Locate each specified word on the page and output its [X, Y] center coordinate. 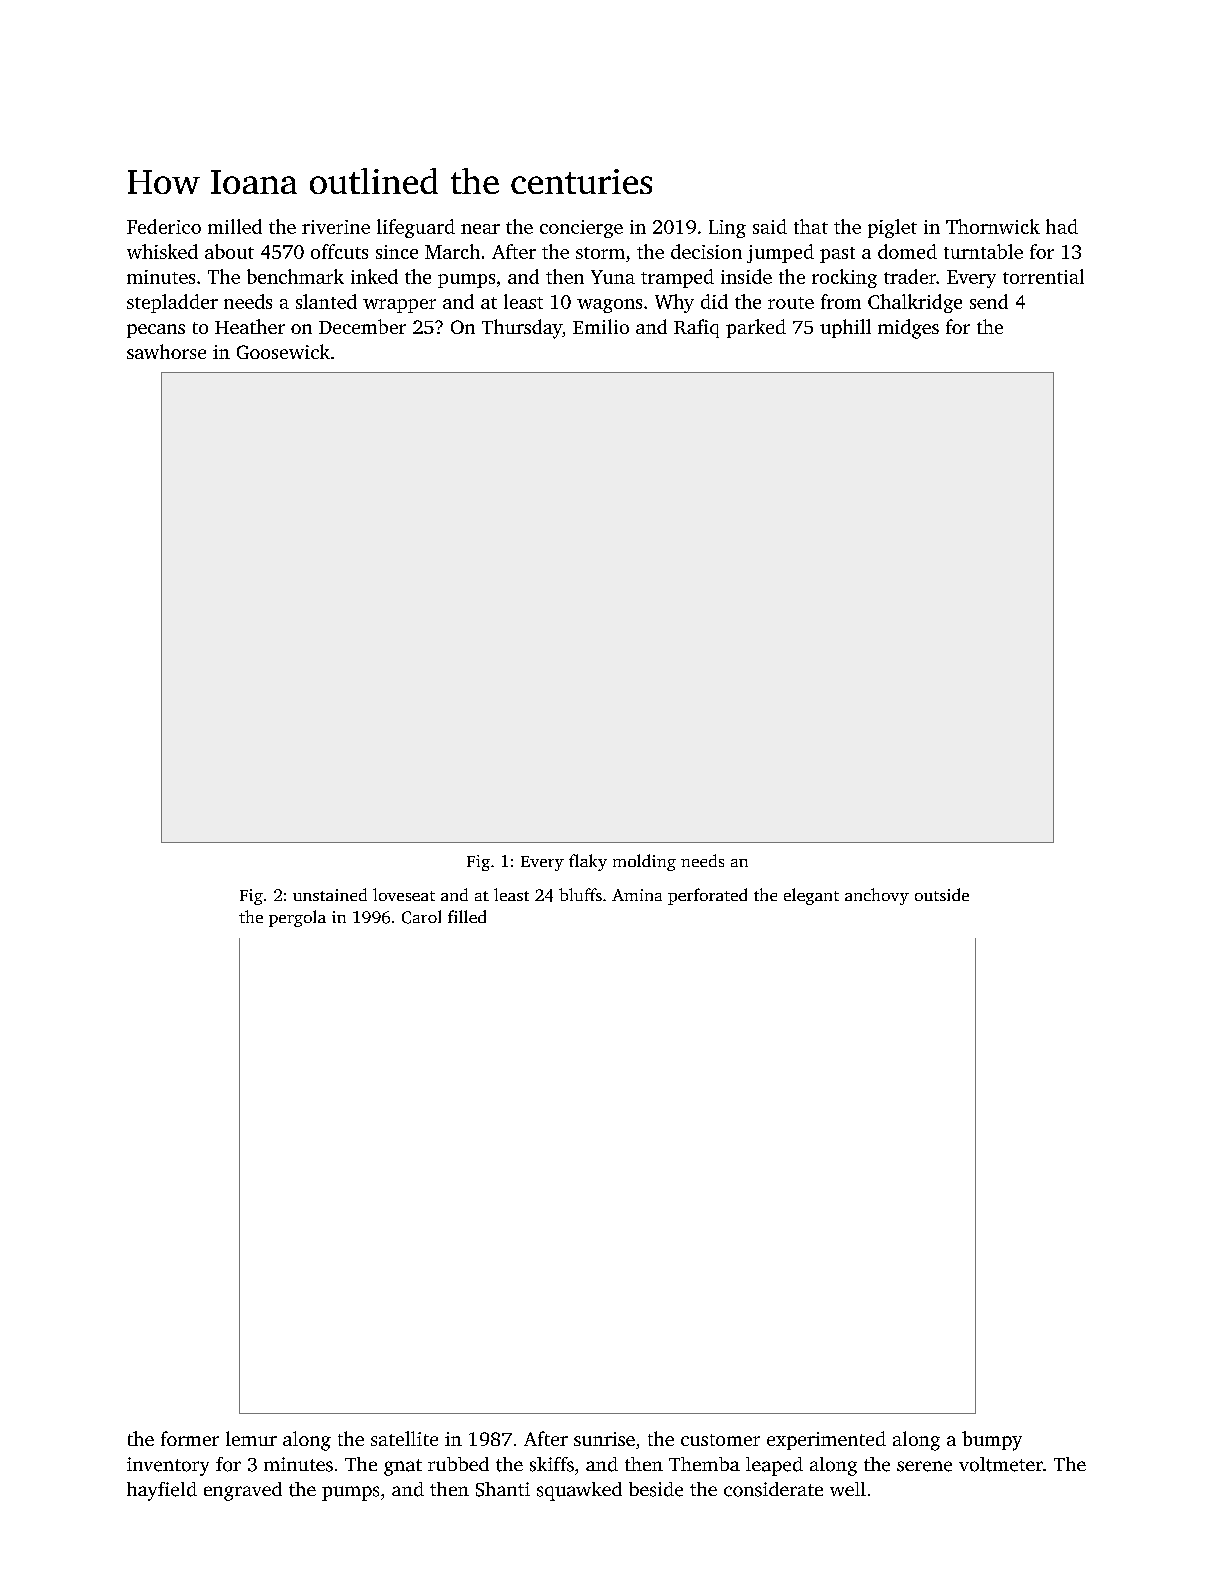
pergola [297, 918]
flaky [588, 862]
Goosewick [283, 351]
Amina [637, 895]
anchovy [877, 896]
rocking [844, 278]
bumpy [992, 1441]
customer [720, 1440]
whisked [162, 251]
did [714, 301]
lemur [251, 1438]
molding [644, 862]
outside [942, 894]
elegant [811, 896]
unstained [330, 894]
